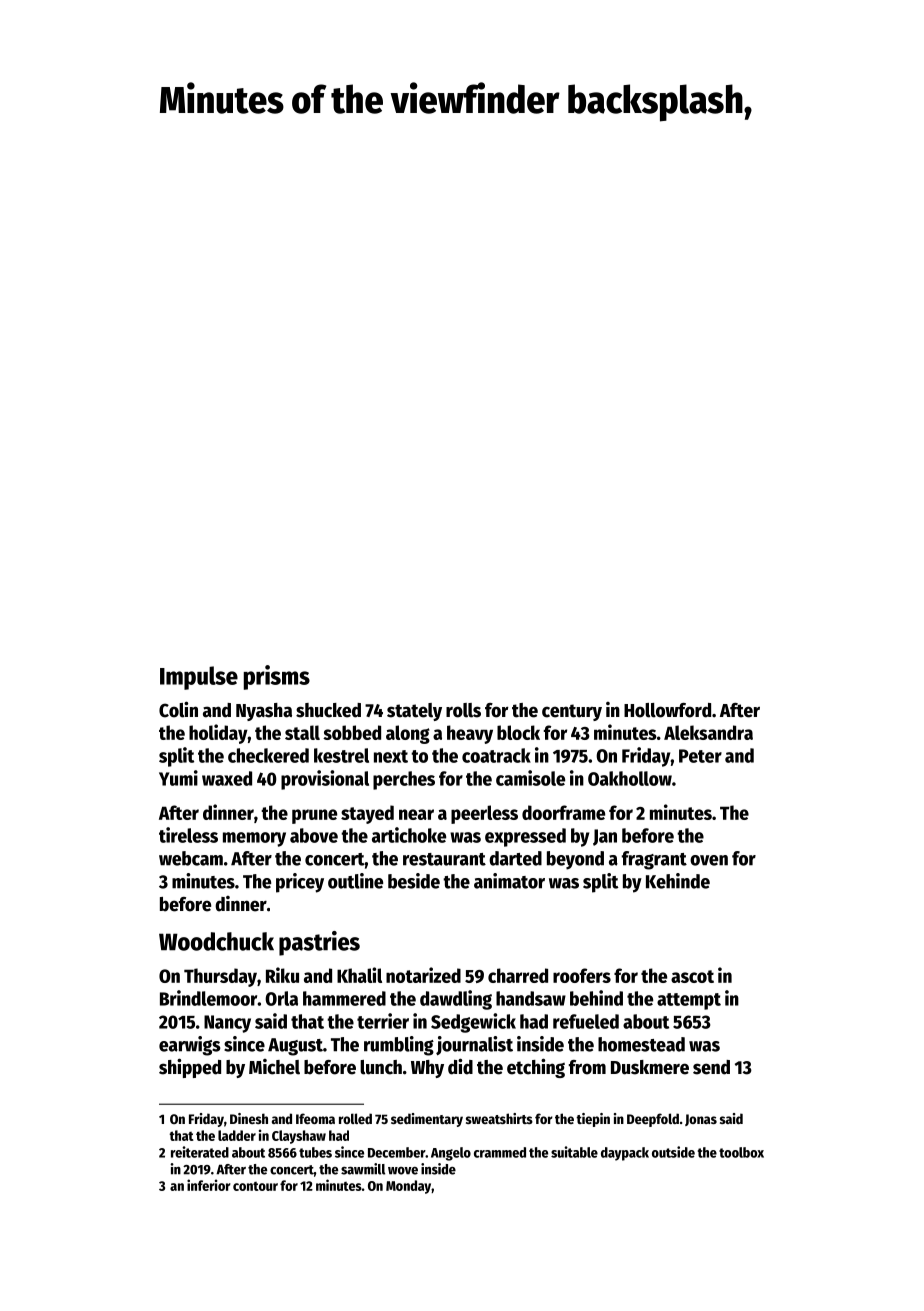 This screenshot has height=1311, width=924. Describe the element at coordinates (396, 1152) in the screenshot. I see `December` at that location.
